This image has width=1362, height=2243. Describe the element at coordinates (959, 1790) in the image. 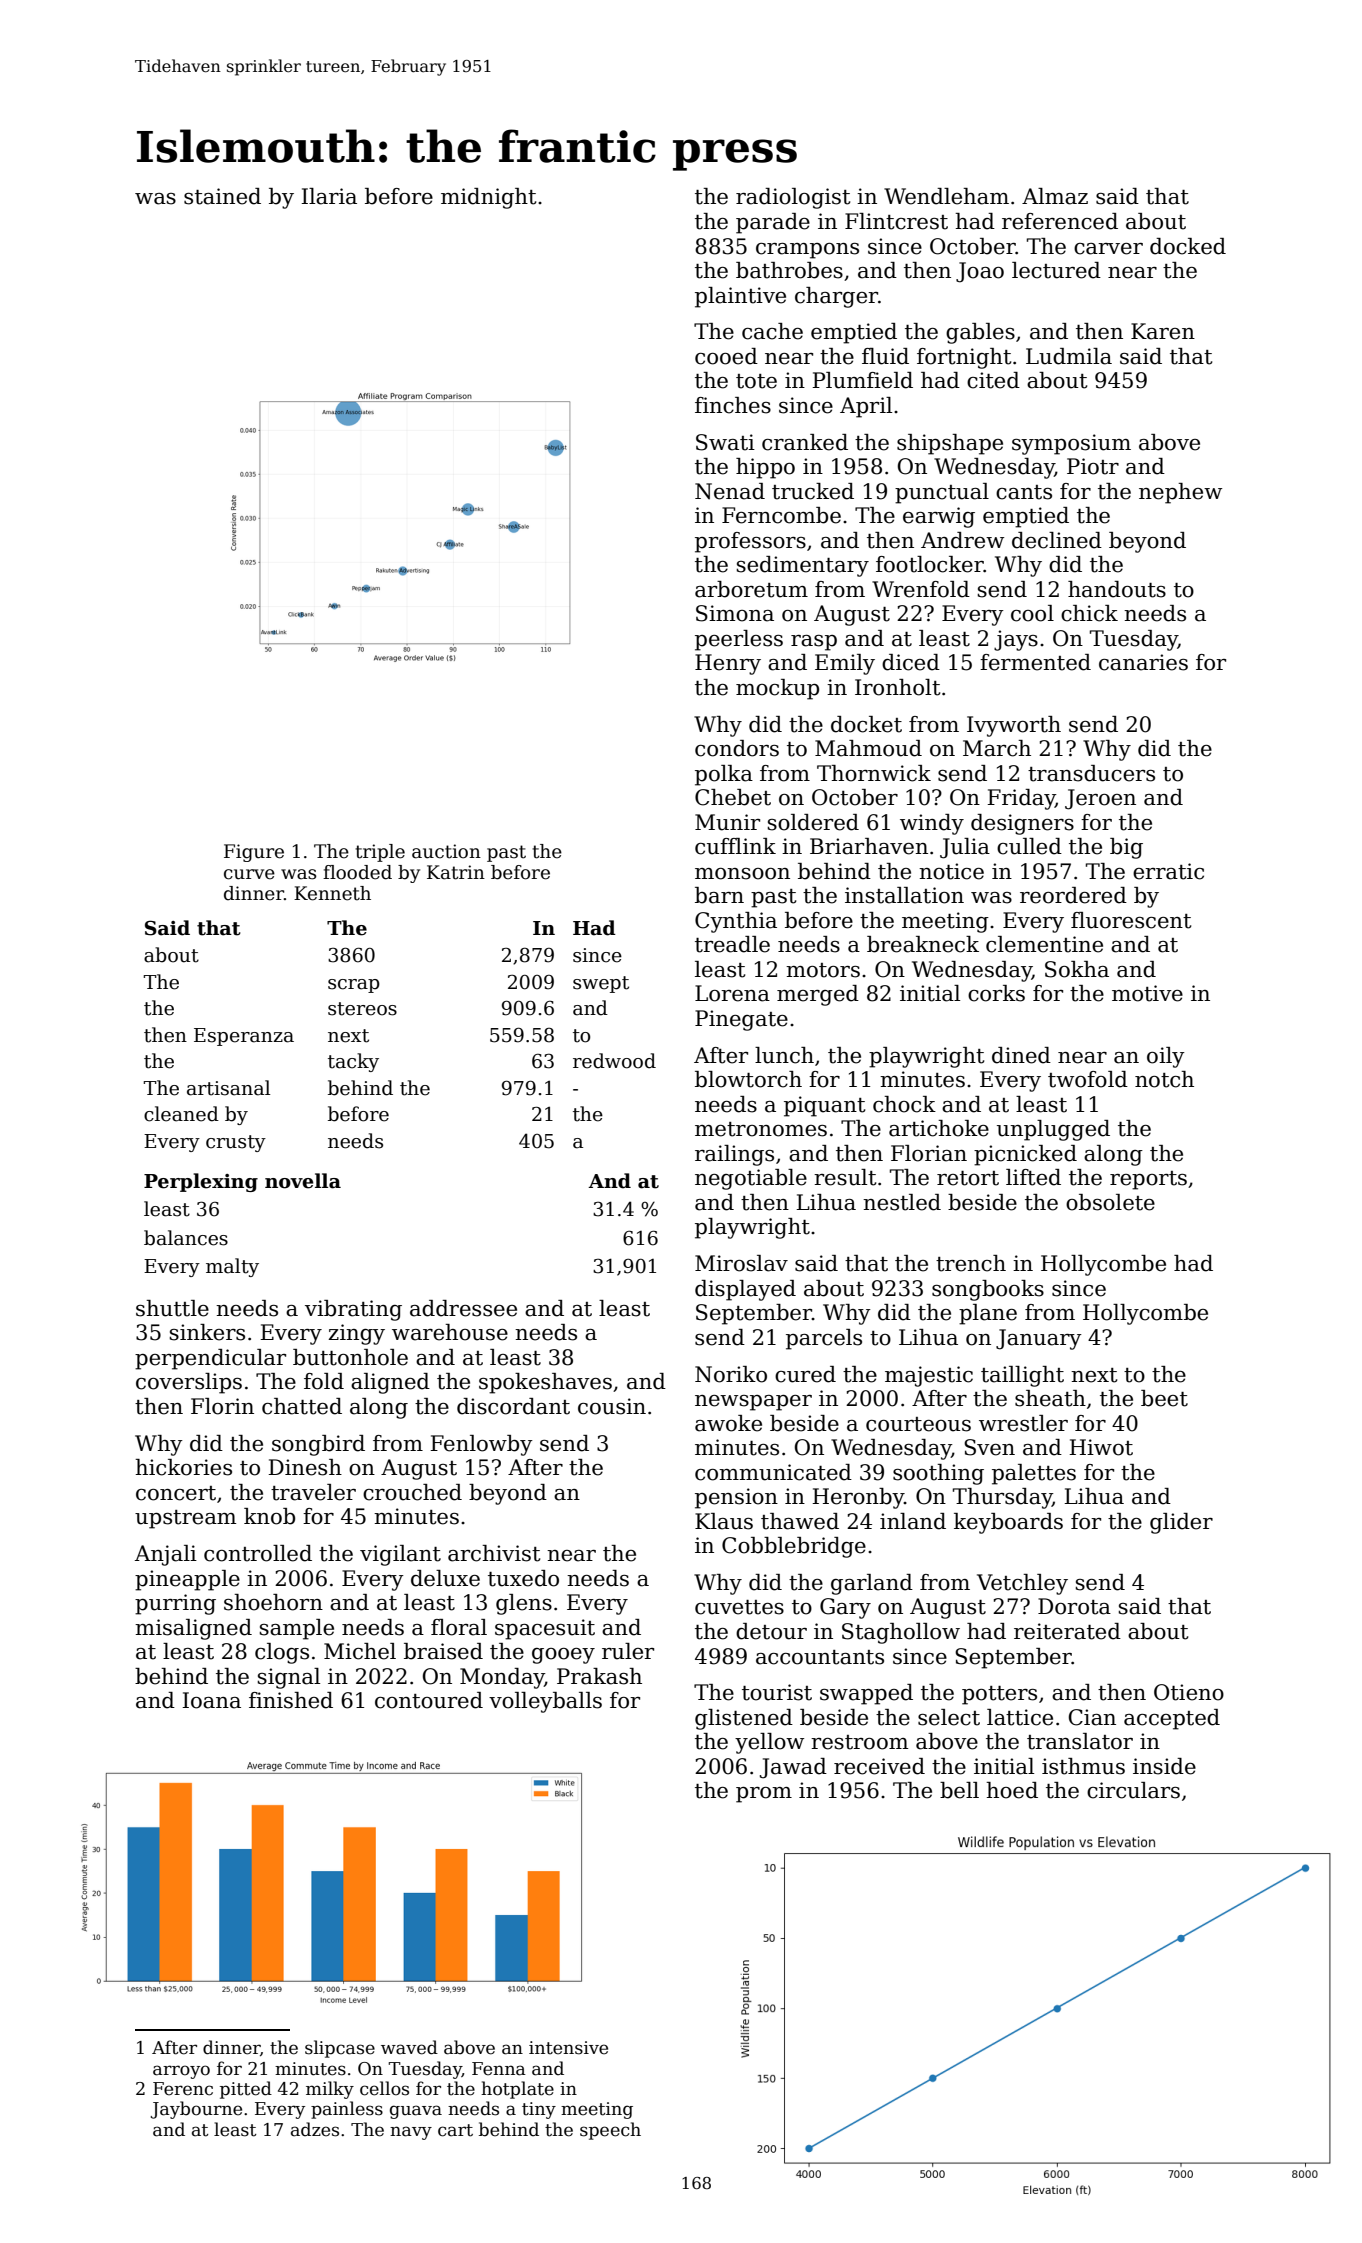

I see `bell` at that location.
